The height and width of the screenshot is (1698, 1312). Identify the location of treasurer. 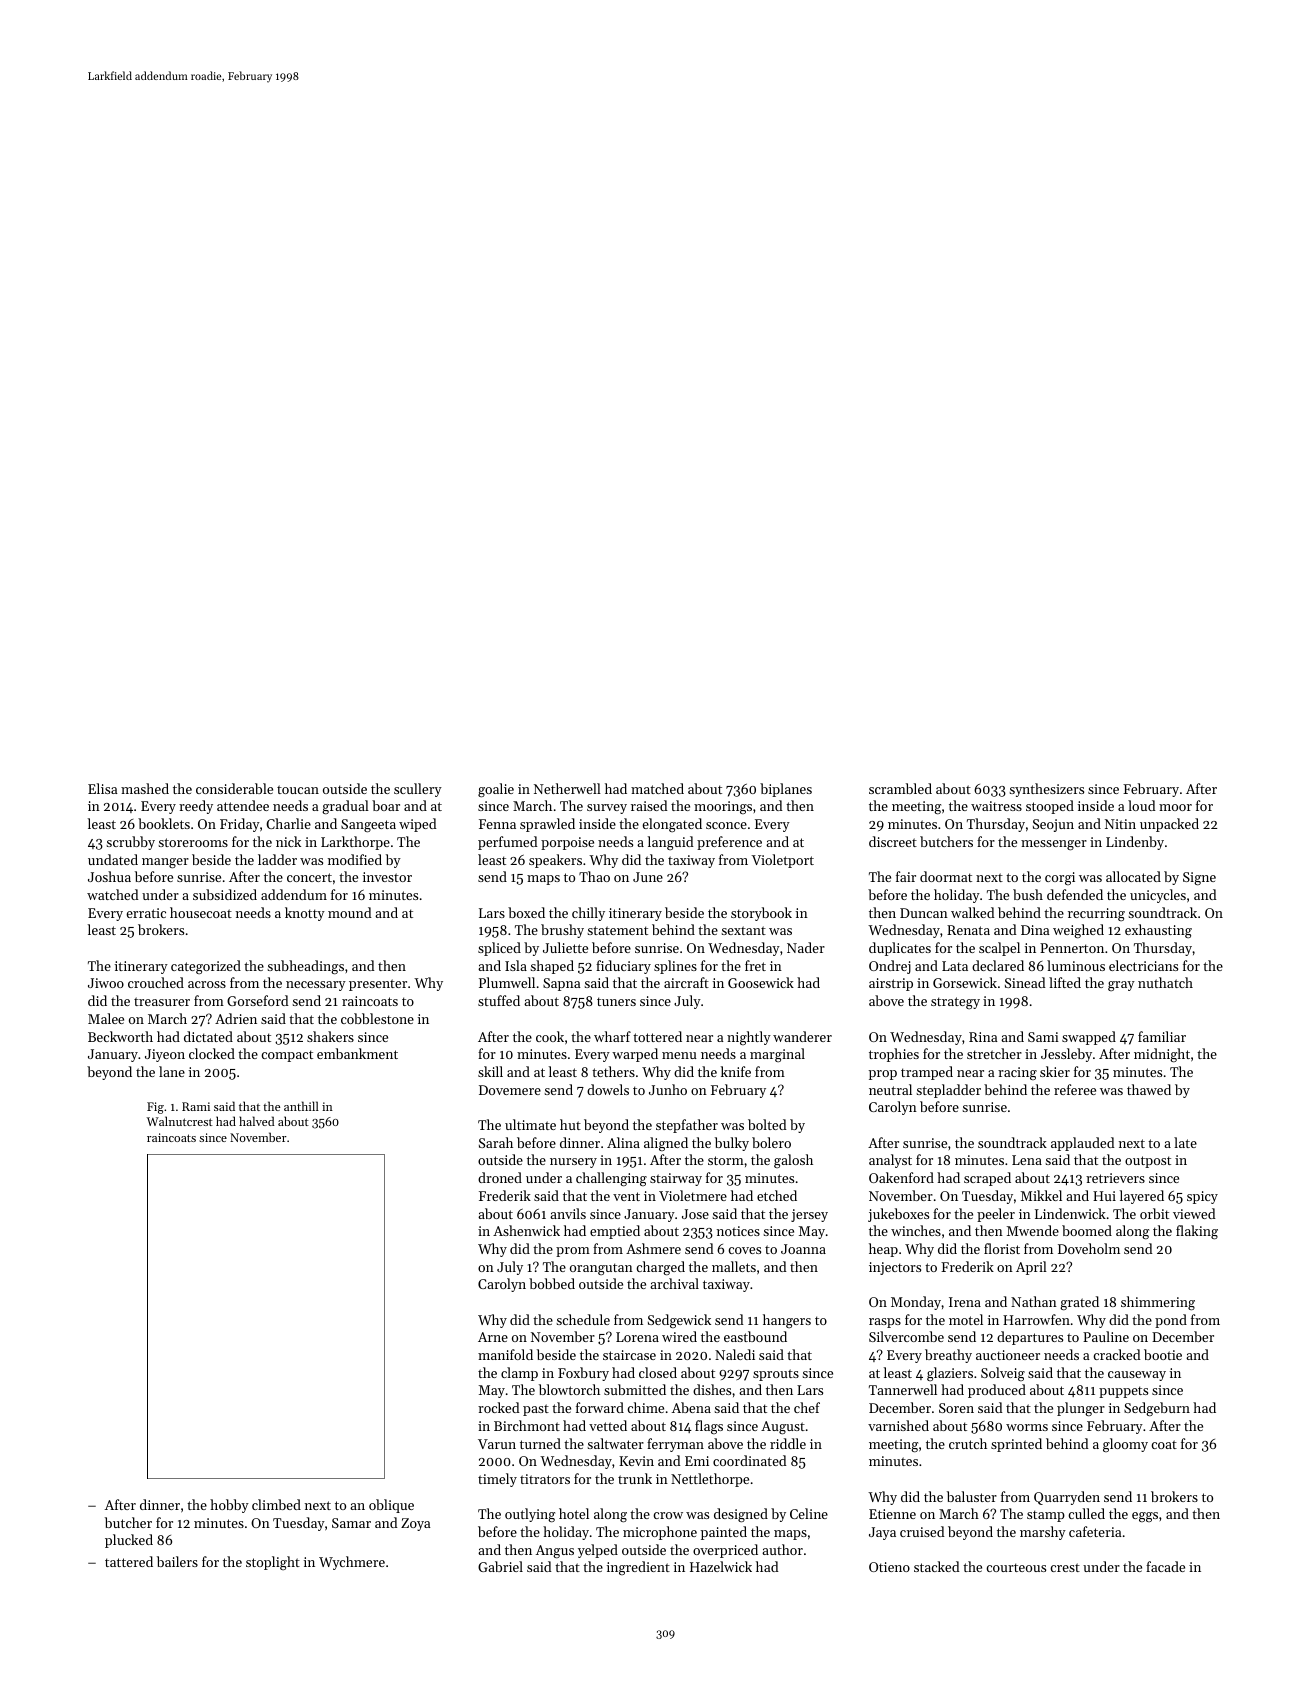
(162, 1001).
